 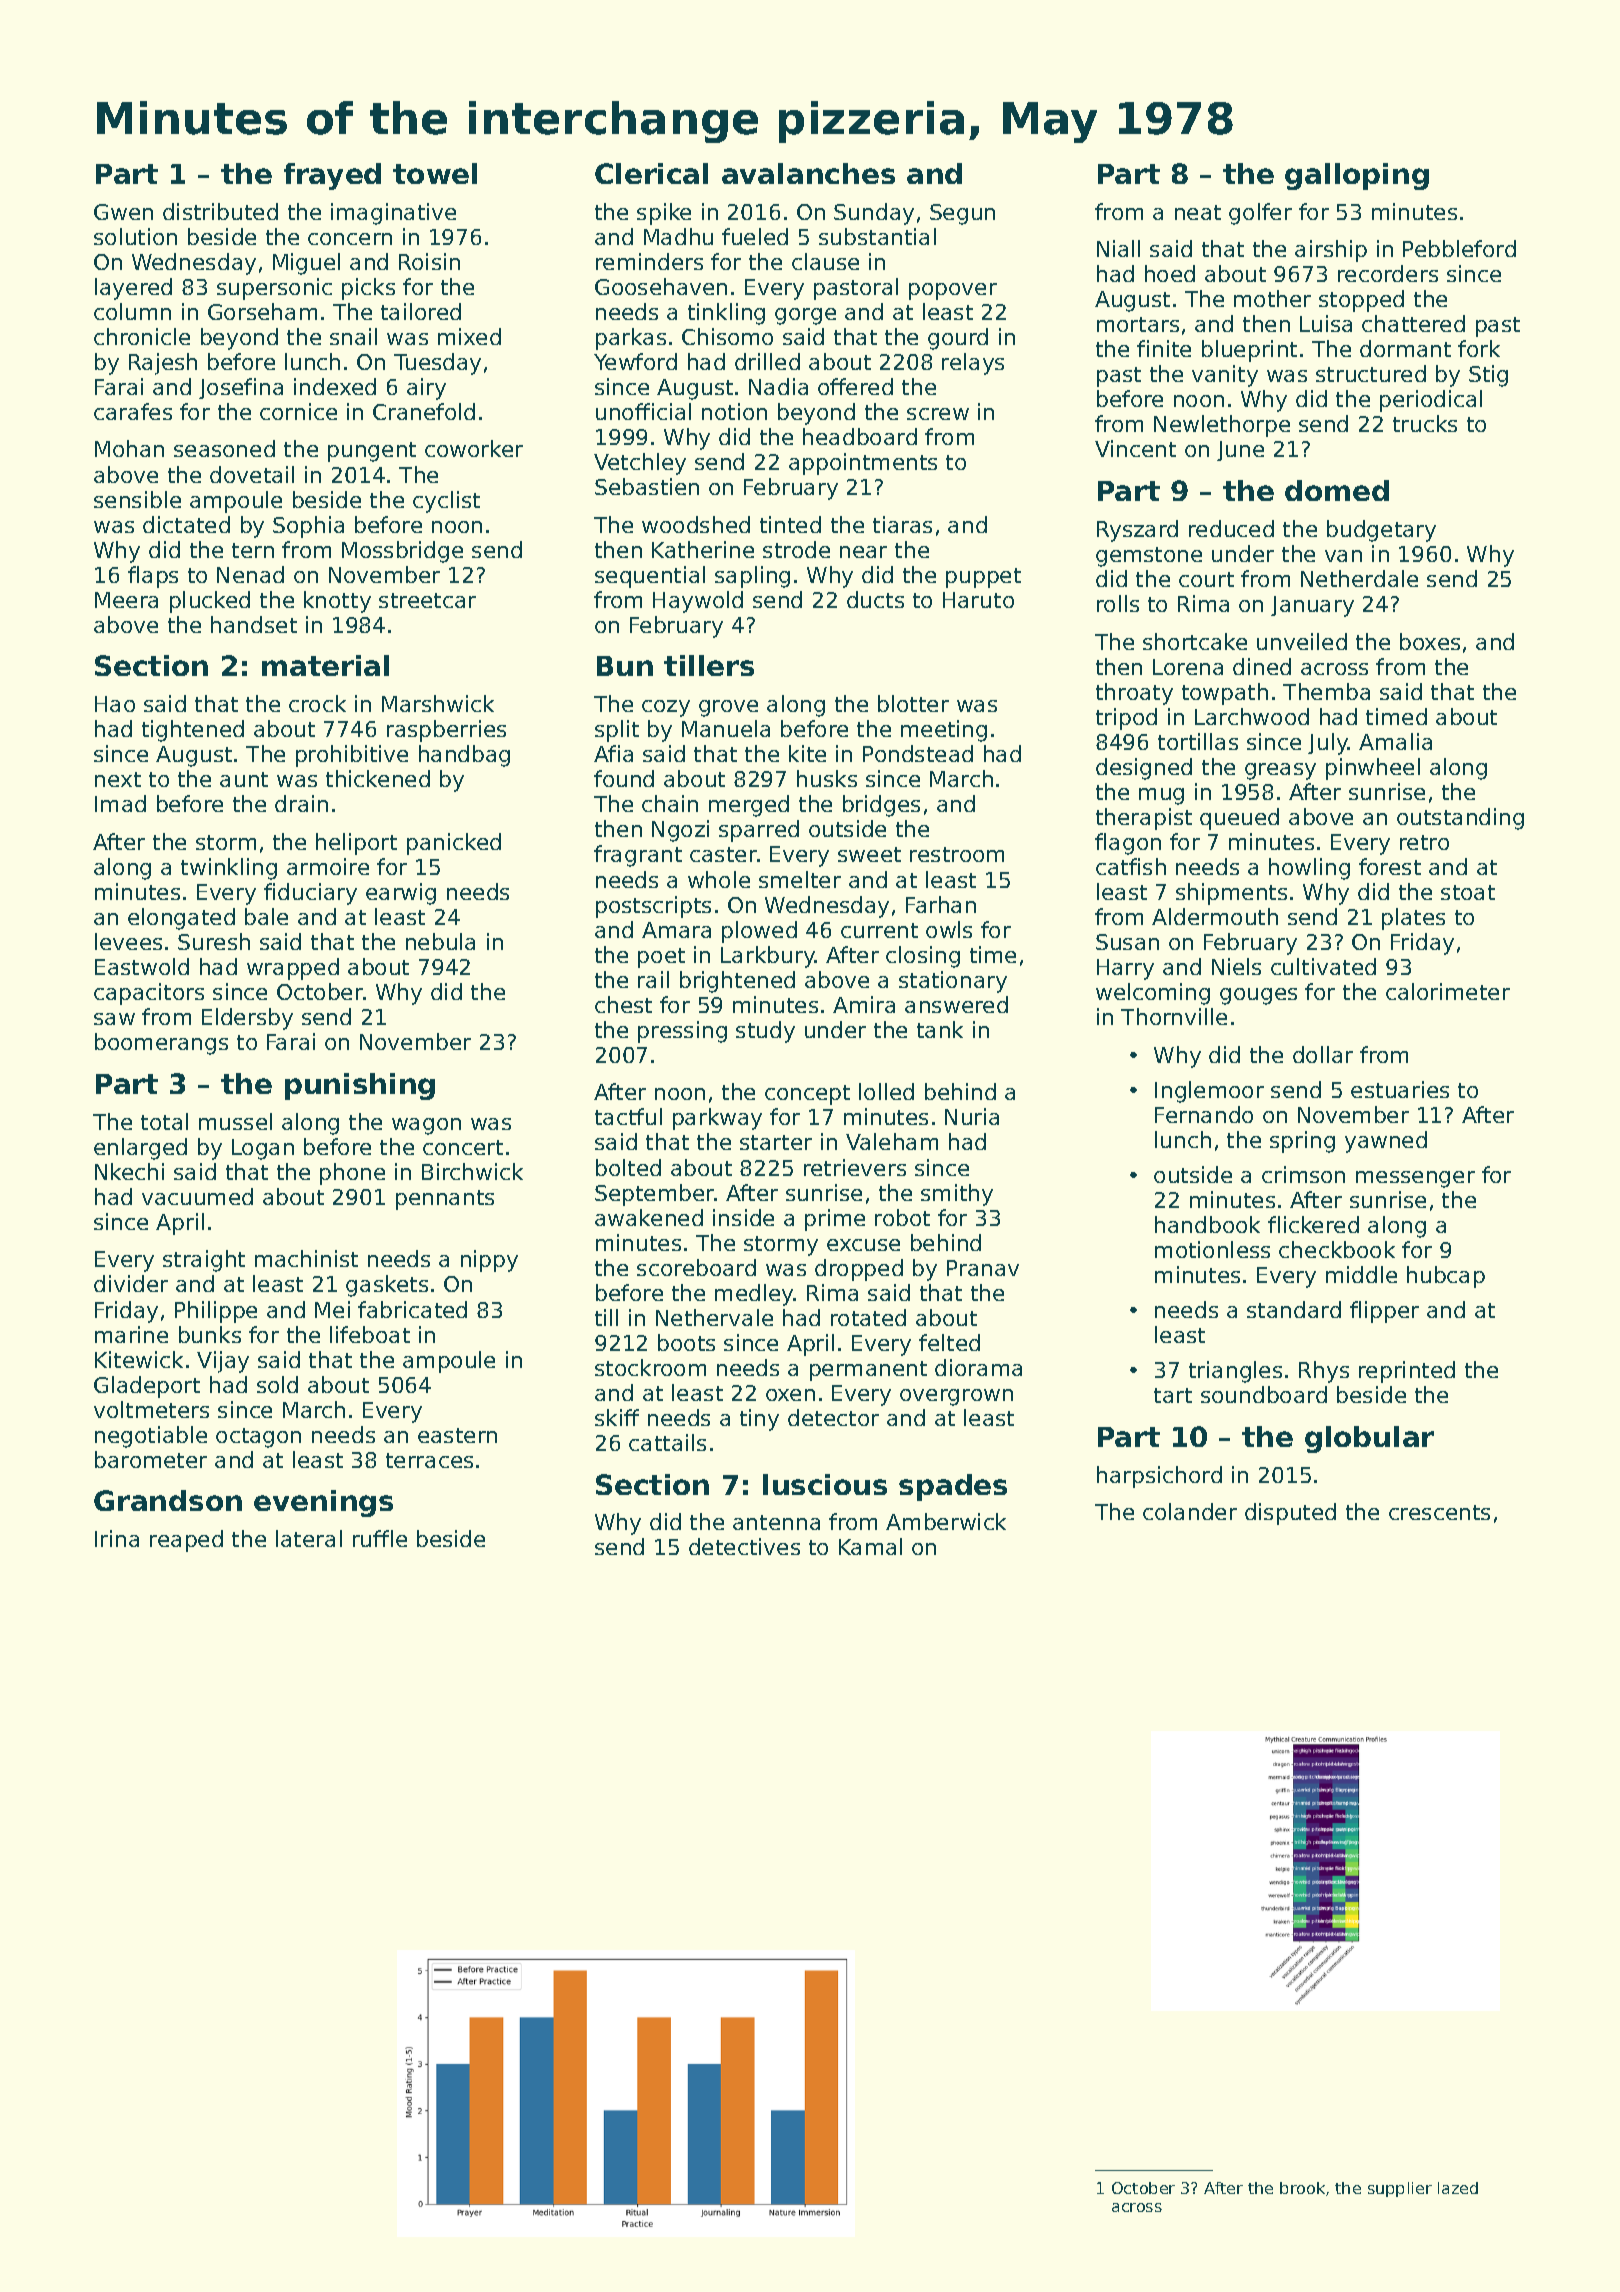 What do you see at coordinates (117, 1538) in the screenshot?
I see `Irina` at bounding box center [117, 1538].
